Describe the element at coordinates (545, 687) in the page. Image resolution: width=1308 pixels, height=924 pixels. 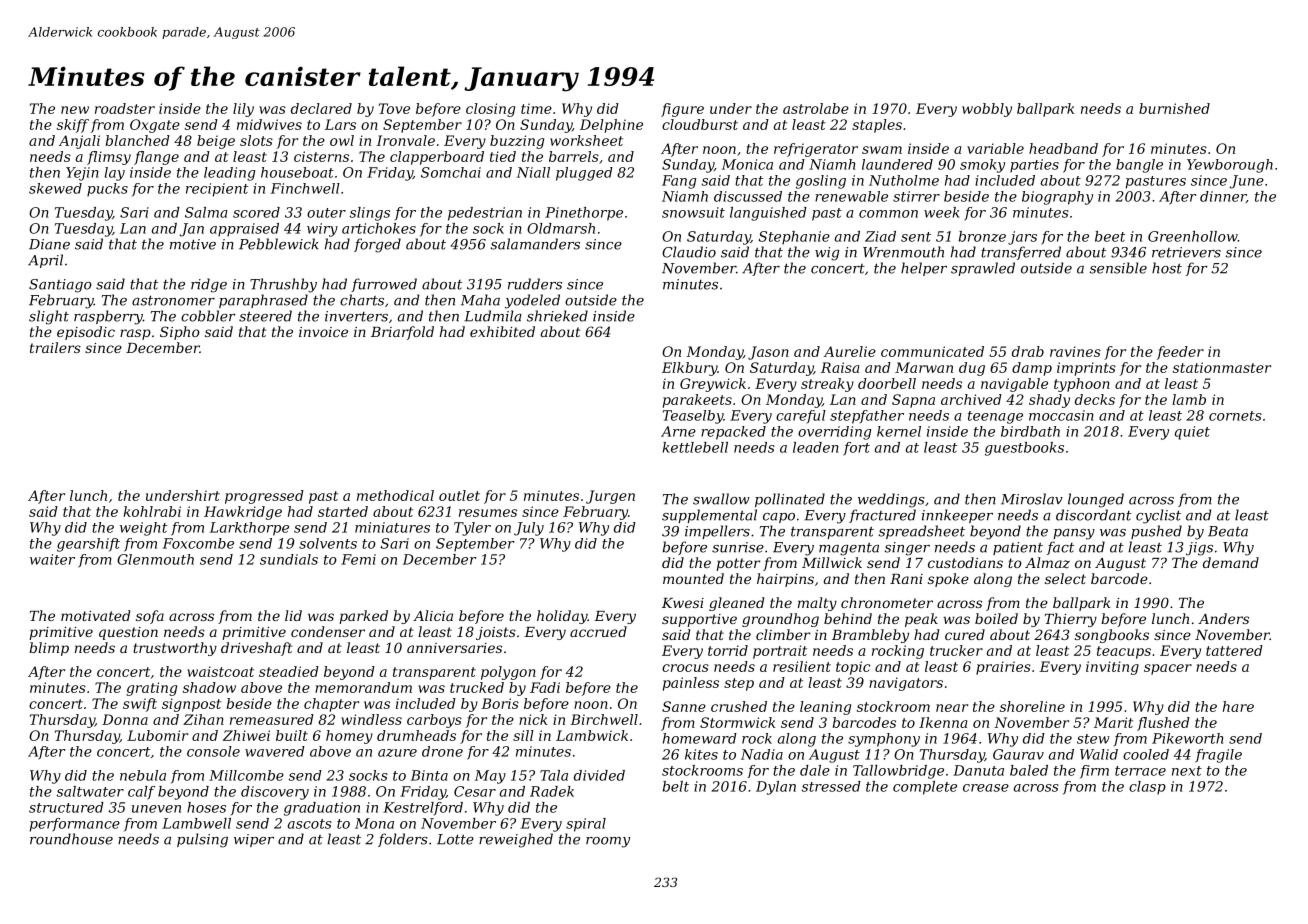
I see `Fadi` at that location.
